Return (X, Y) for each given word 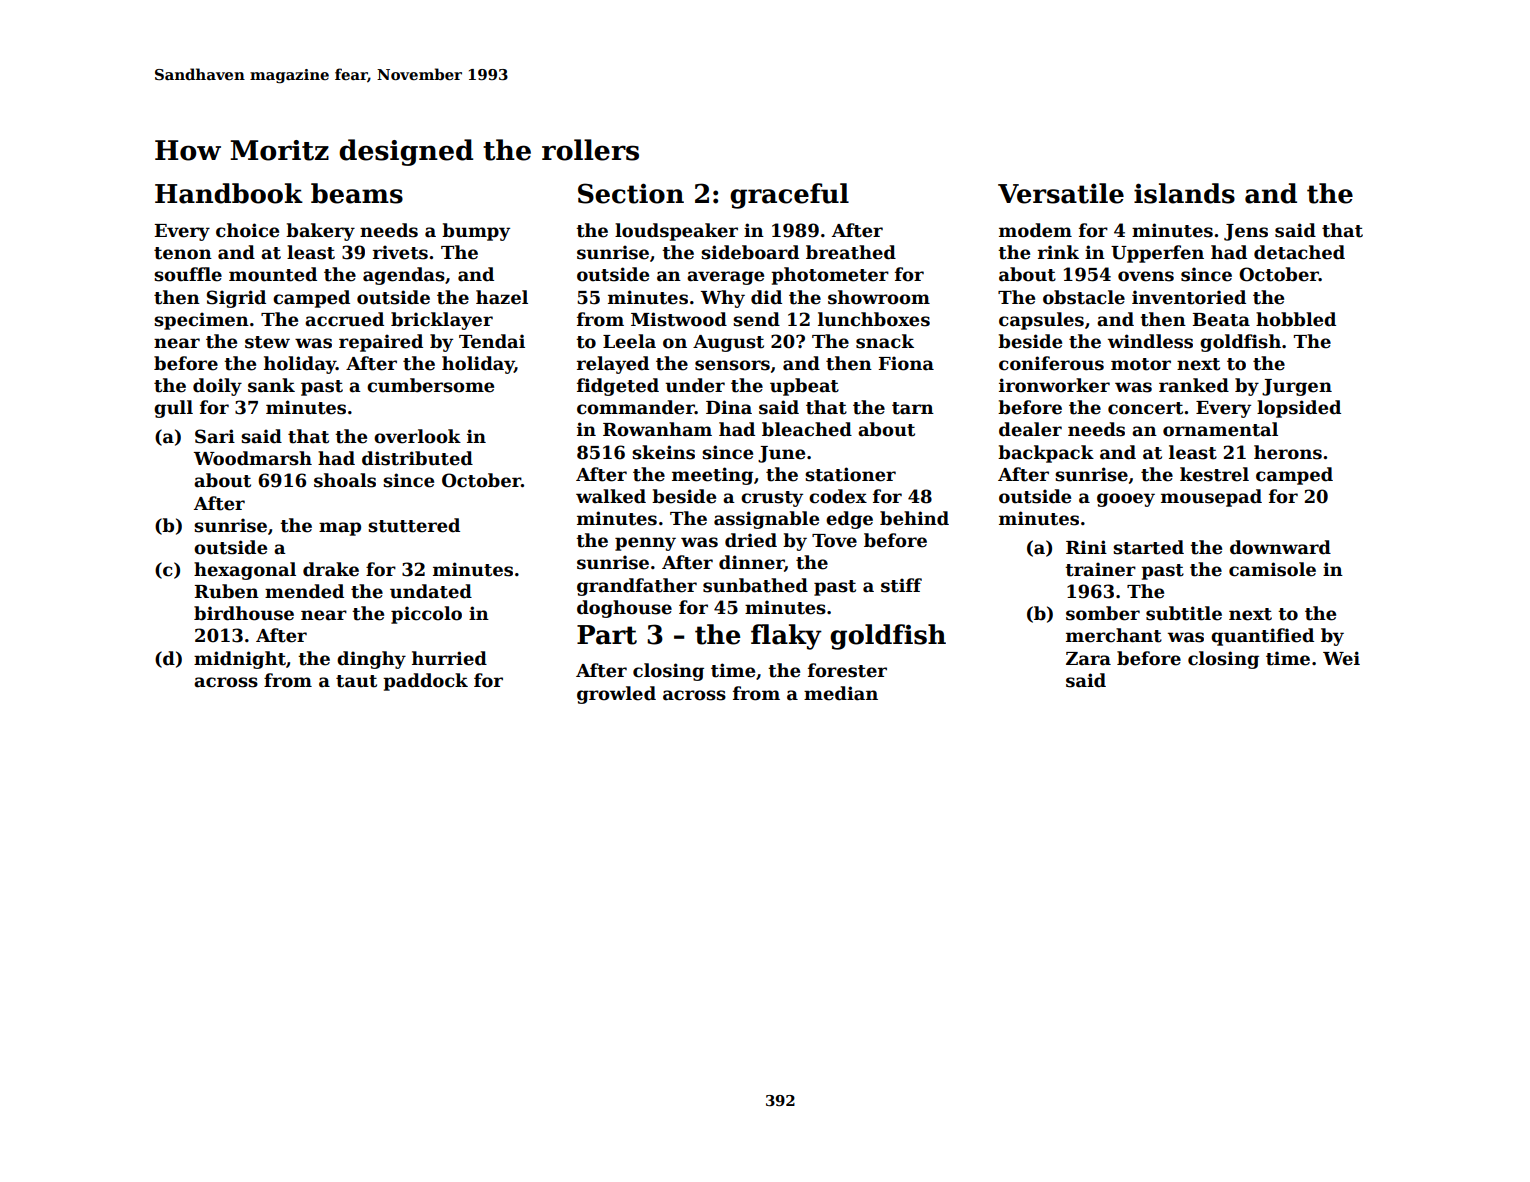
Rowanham (657, 429)
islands (1184, 193)
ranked (1194, 385)
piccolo (426, 615)
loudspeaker (676, 232)
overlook (417, 436)
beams (357, 193)
